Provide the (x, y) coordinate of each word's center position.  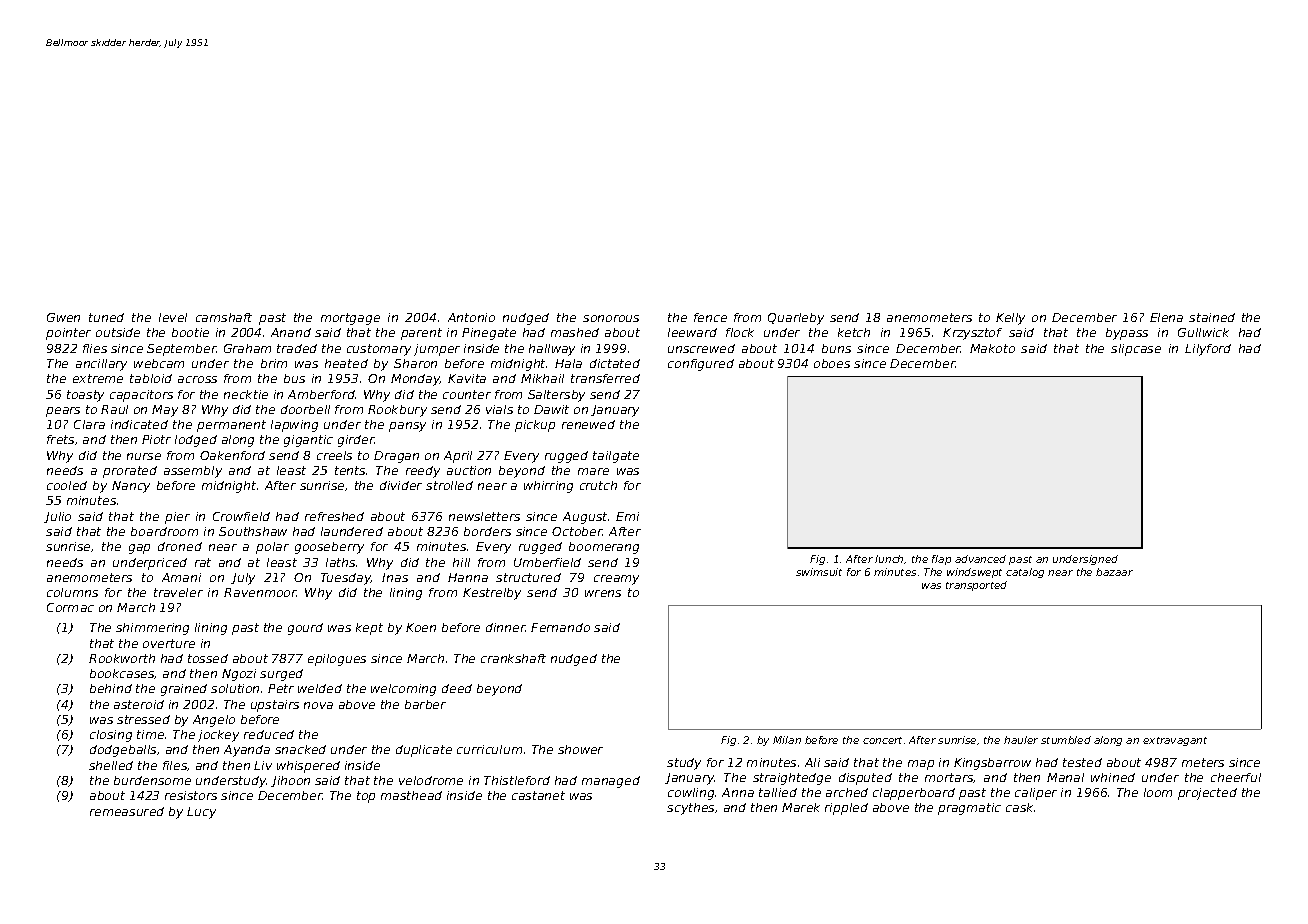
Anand (291, 332)
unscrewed (701, 348)
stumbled (1066, 740)
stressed (143, 719)
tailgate (616, 457)
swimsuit (819, 572)
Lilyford (1208, 350)
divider (401, 485)
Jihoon (290, 781)
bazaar (1114, 572)
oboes (832, 363)
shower (580, 749)
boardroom (164, 531)
